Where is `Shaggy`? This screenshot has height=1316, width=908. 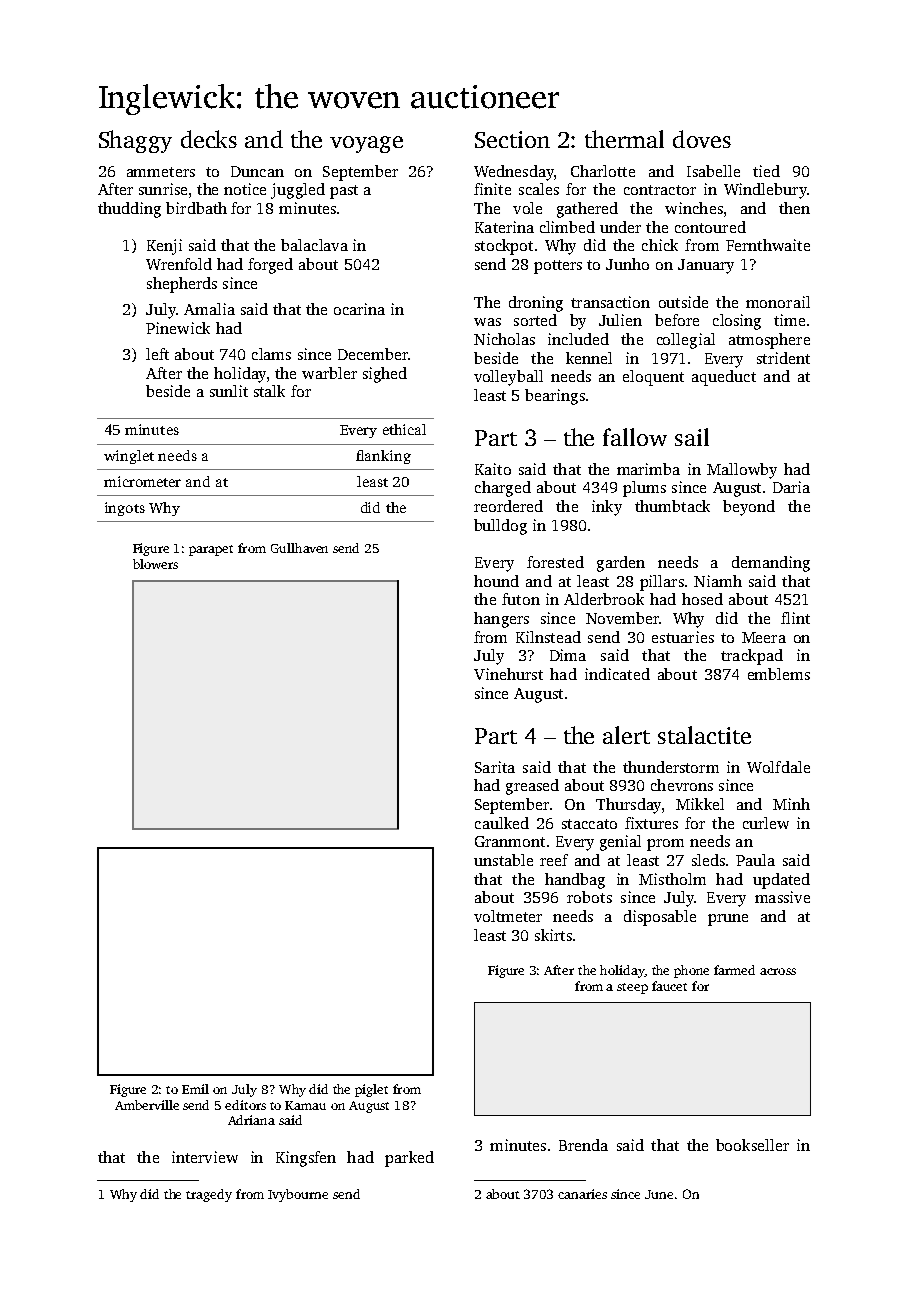 Shaggy is located at coordinates (135, 141).
